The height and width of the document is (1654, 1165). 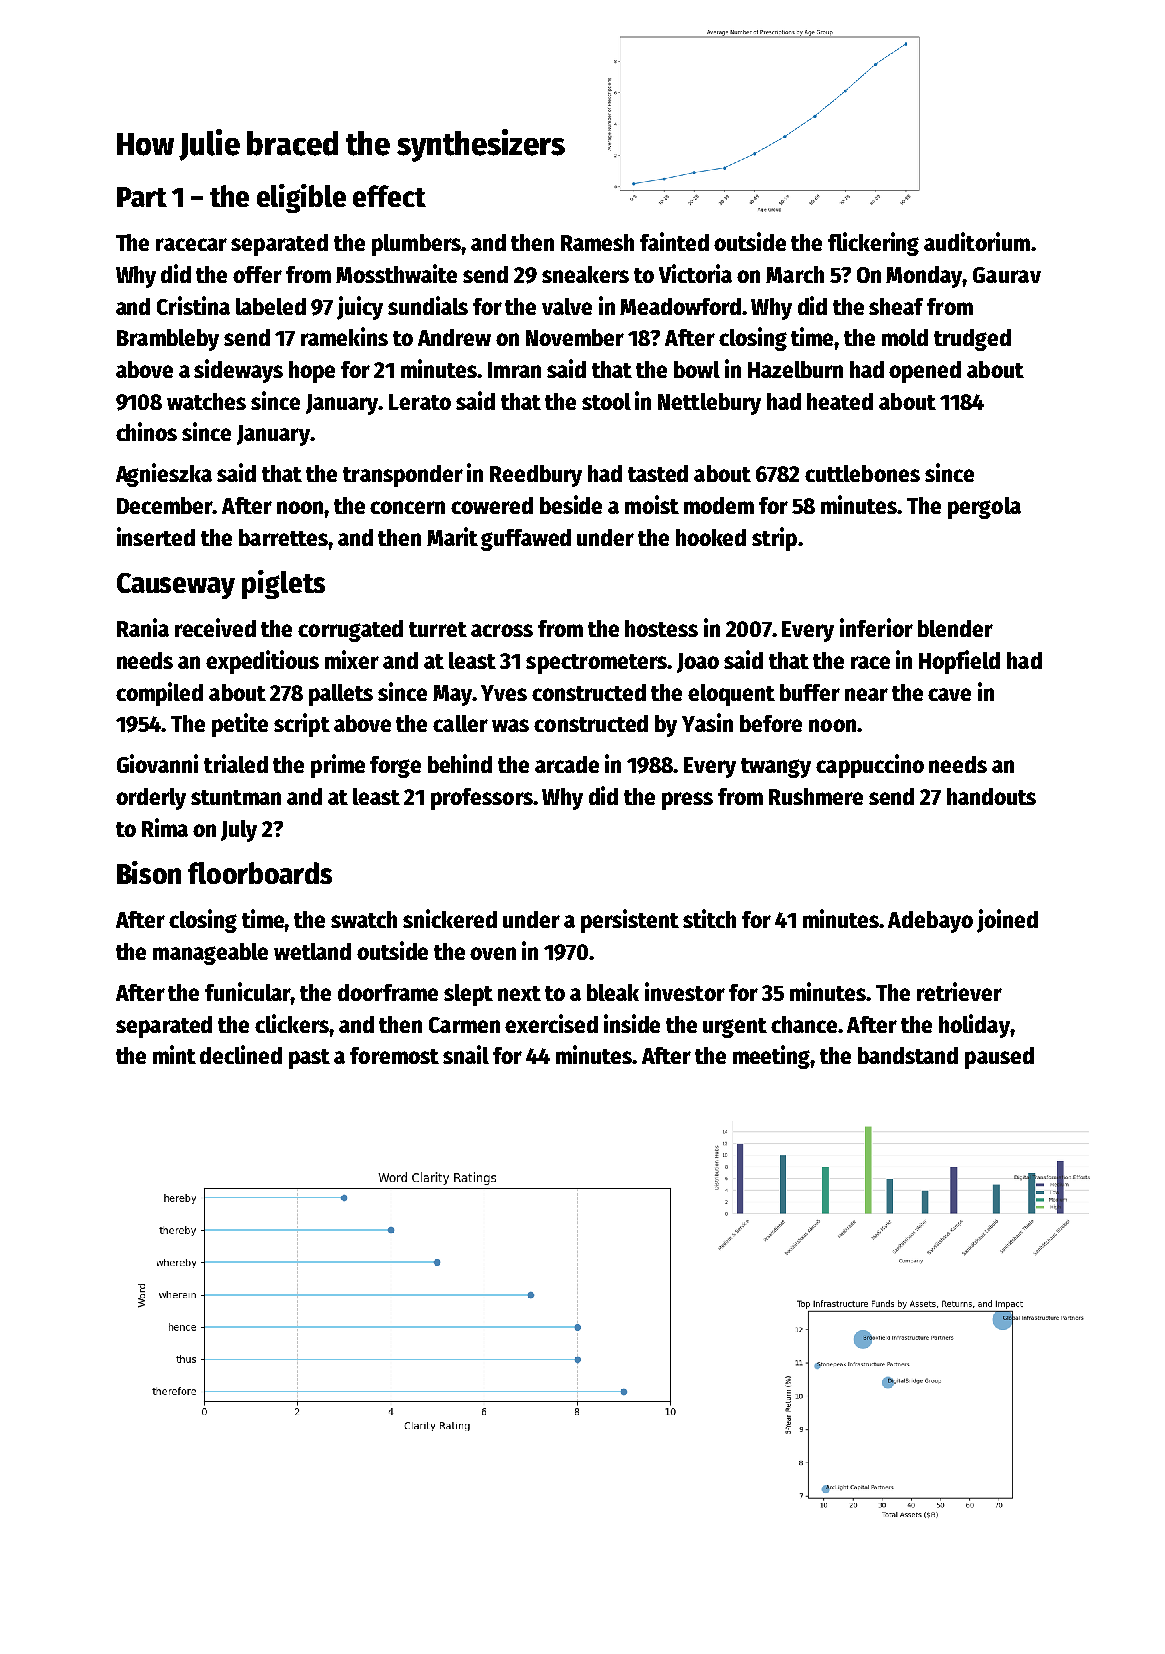 I want to click on Reedbury, so click(x=536, y=476).
